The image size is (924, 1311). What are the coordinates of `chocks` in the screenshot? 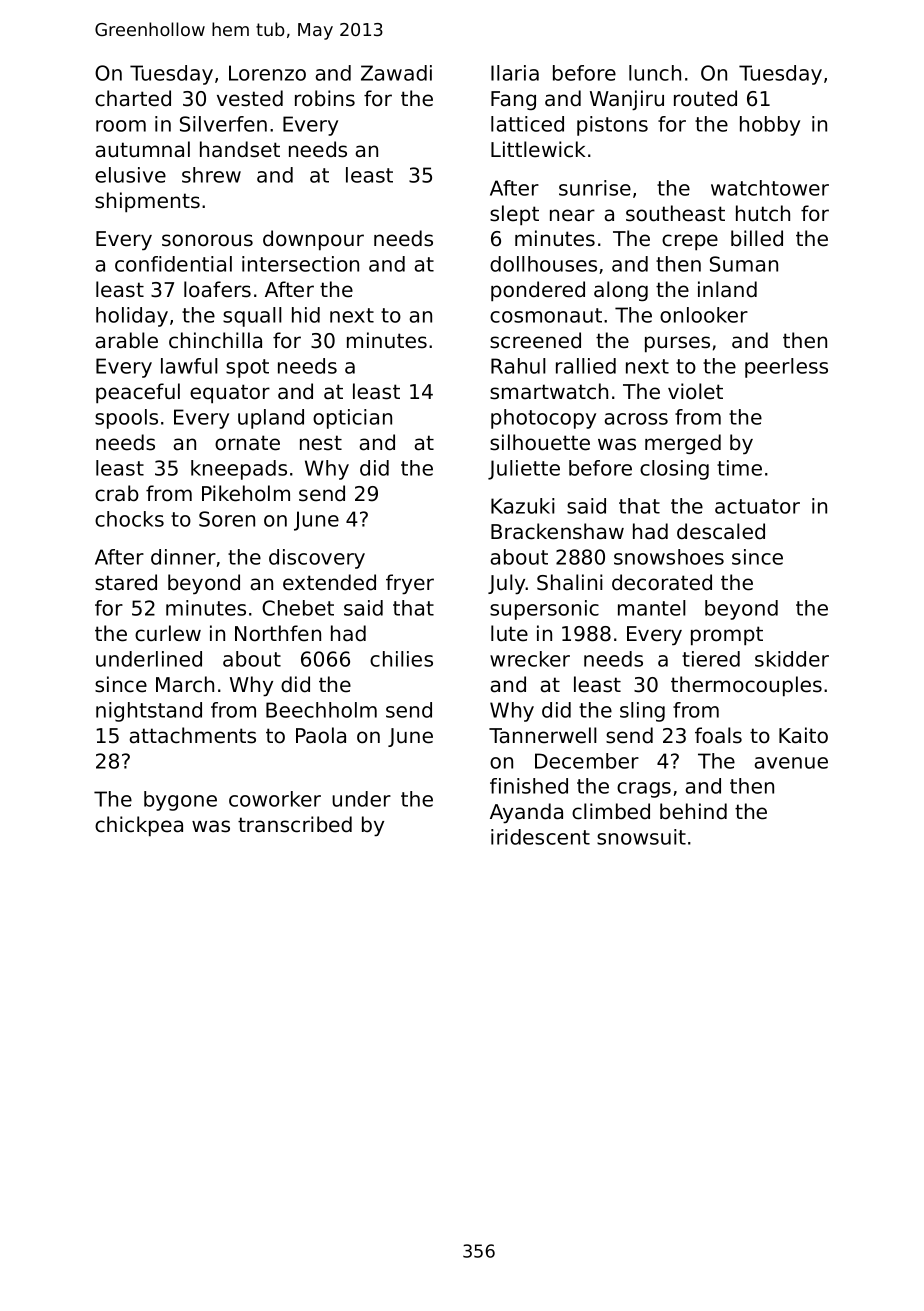 It's located at (129, 519).
